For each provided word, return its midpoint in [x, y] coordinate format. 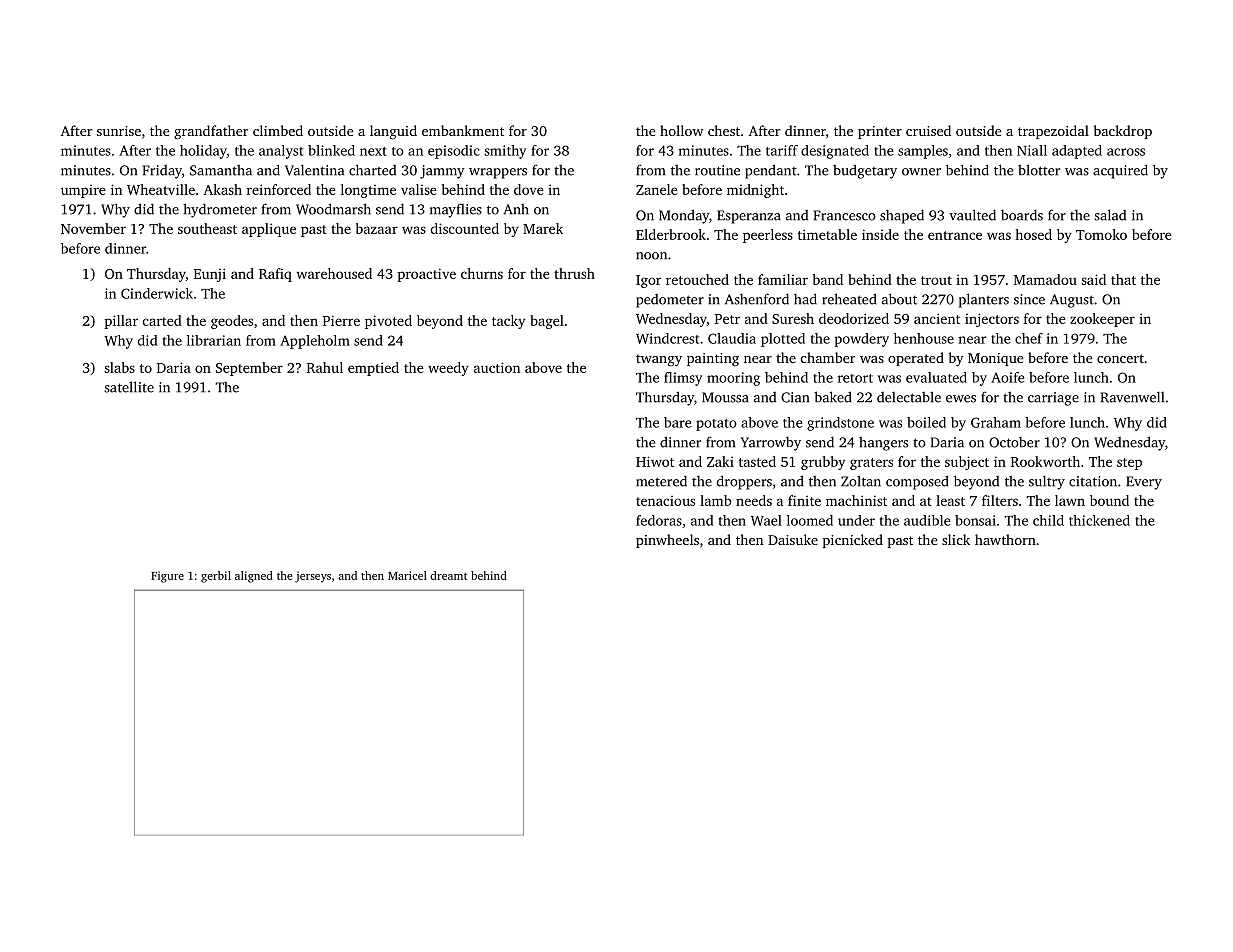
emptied [373, 369]
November [93, 228]
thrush [574, 273]
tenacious [665, 501]
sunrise [119, 131]
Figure [167, 577]
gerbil [216, 577]
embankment [463, 130]
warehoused [334, 273]
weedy [448, 369]
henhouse [924, 338]
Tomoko [1101, 234]
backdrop [1123, 132]
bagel [547, 322]
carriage [1053, 399]
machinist [856, 500]
